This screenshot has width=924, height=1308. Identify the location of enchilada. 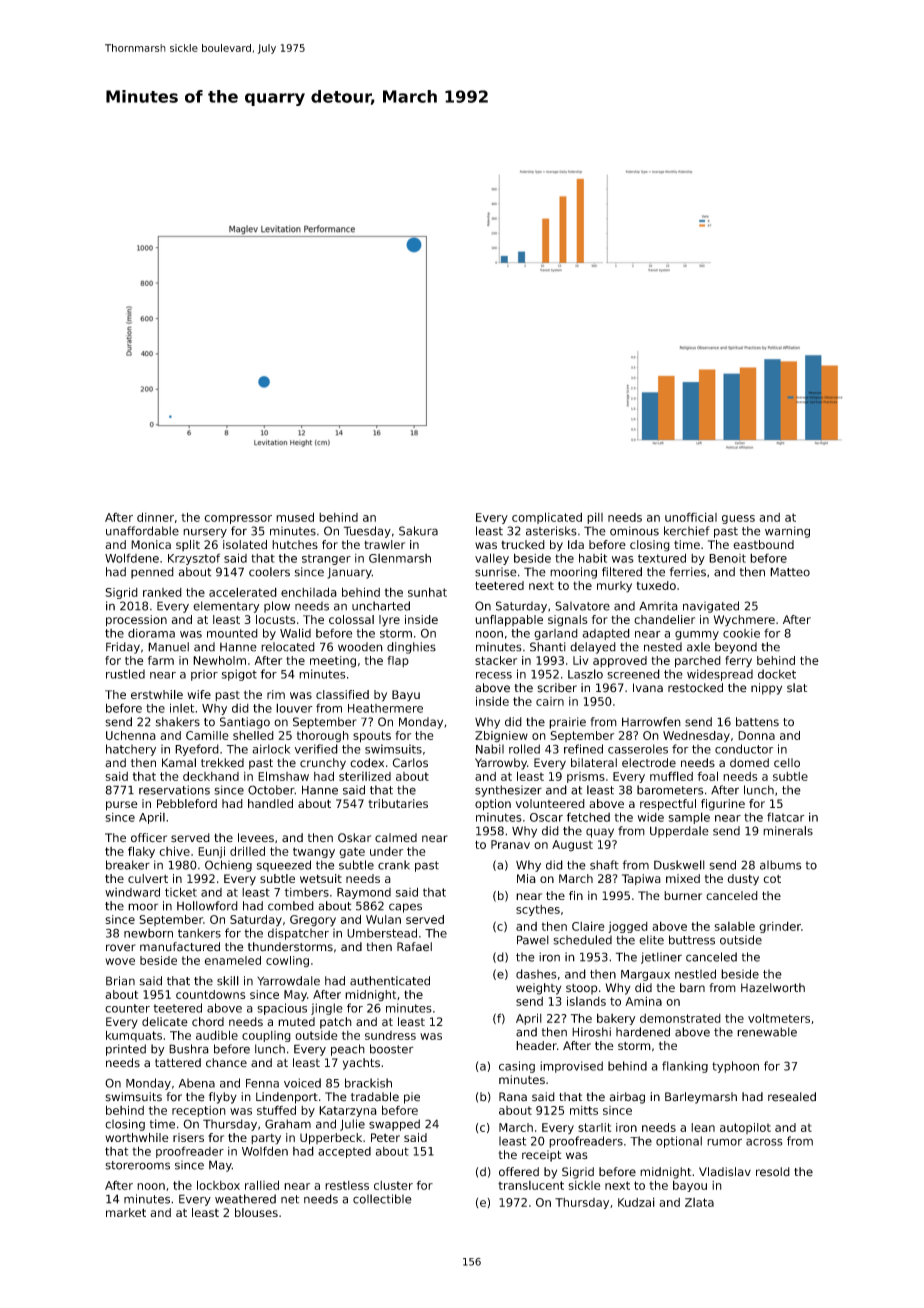
(309, 592).
